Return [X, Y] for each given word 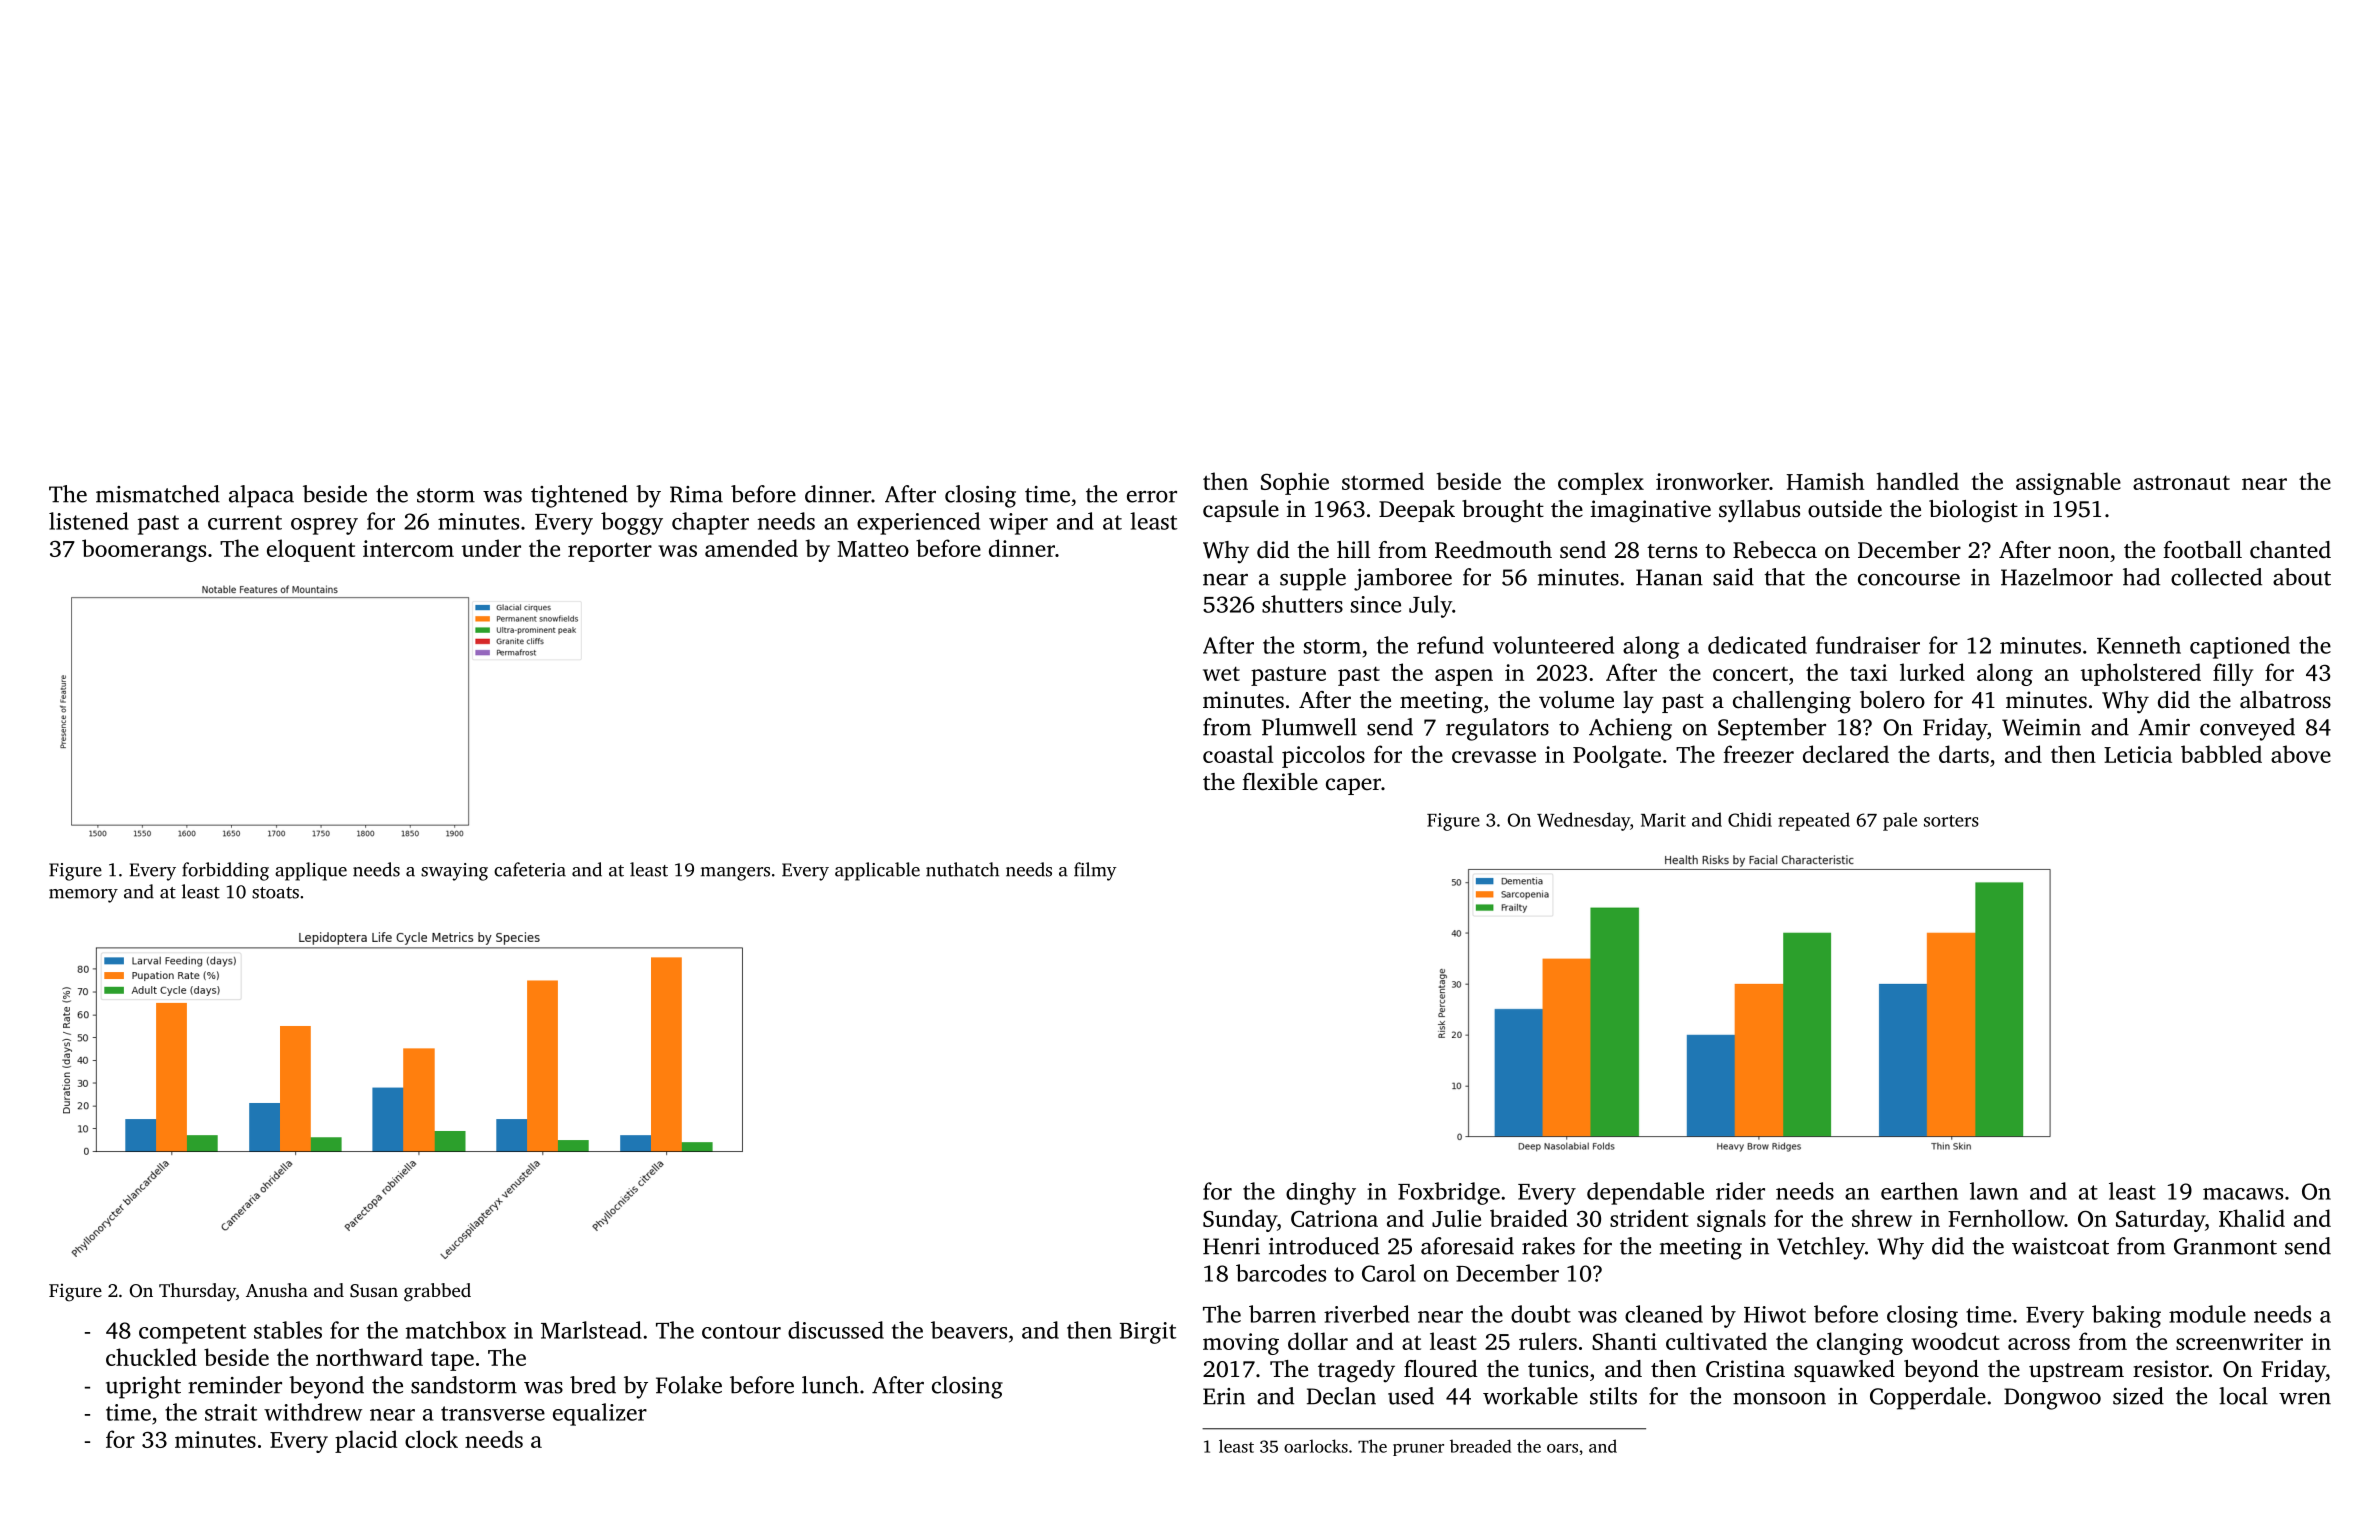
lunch [830, 1385]
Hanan [1669, 577]
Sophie [1295, 483]
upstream [2076, 1372]
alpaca [261, 496]
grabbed [437, 1292]
